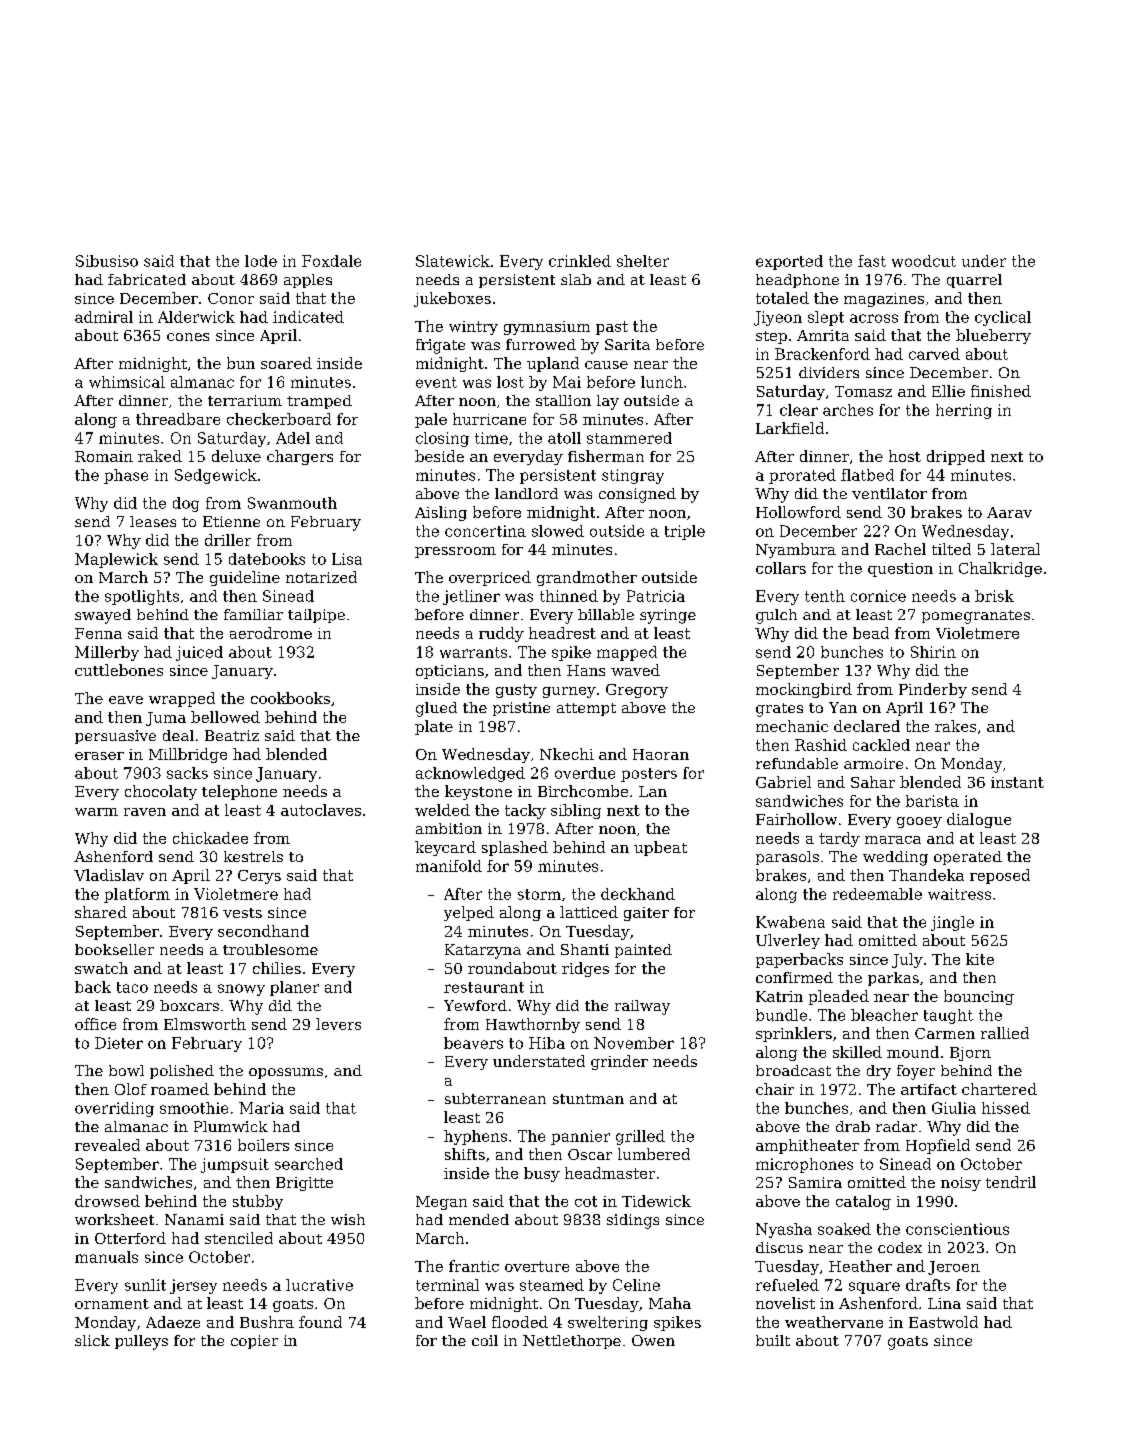 This screenshot has width=1123, height=1453. What do you see at coordinates (634, 1043) in the screenshot?
I see `November` at bounding box center [634, 1043].
